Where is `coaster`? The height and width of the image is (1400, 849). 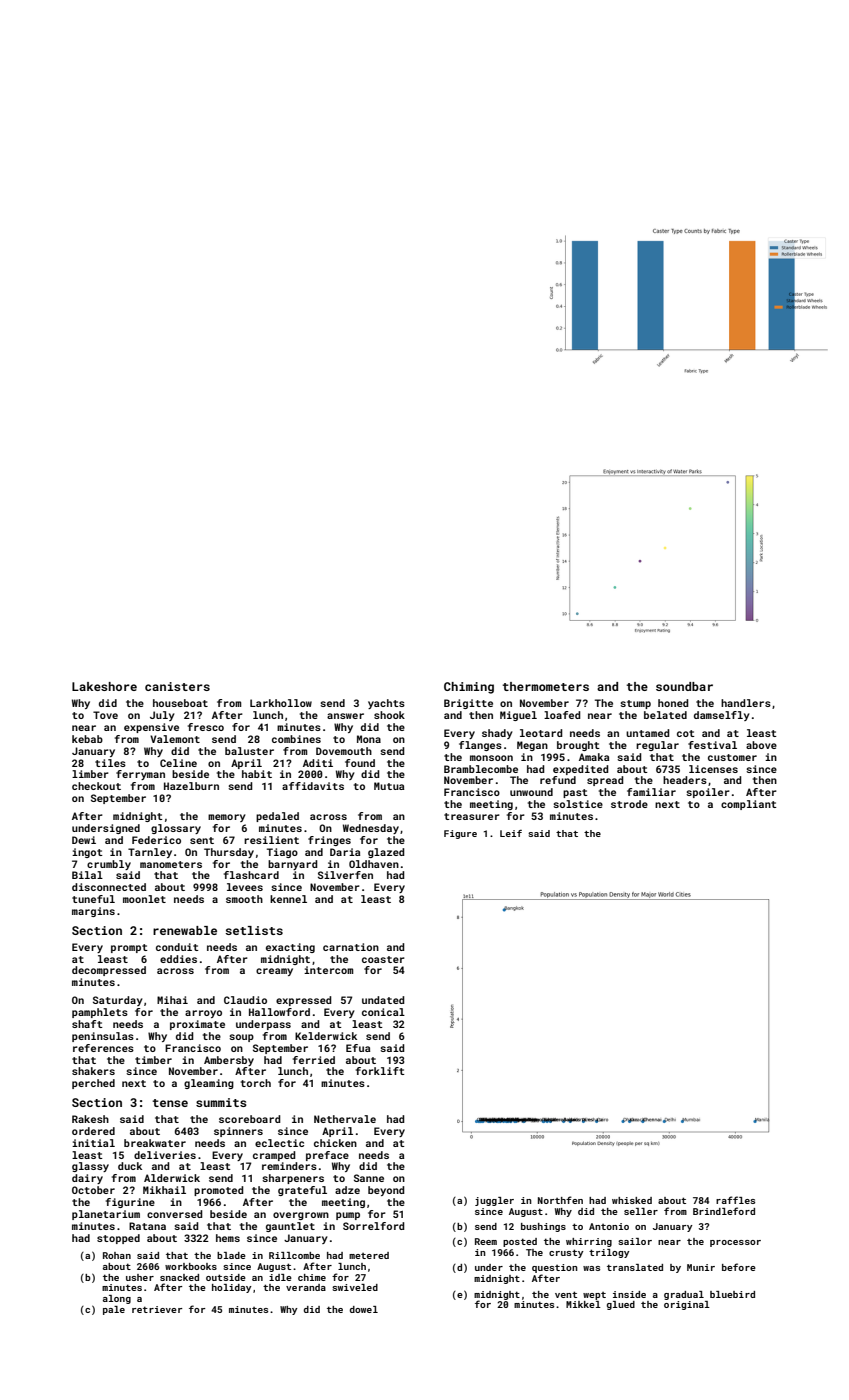 coaster is located at coordinates (383, 959).
